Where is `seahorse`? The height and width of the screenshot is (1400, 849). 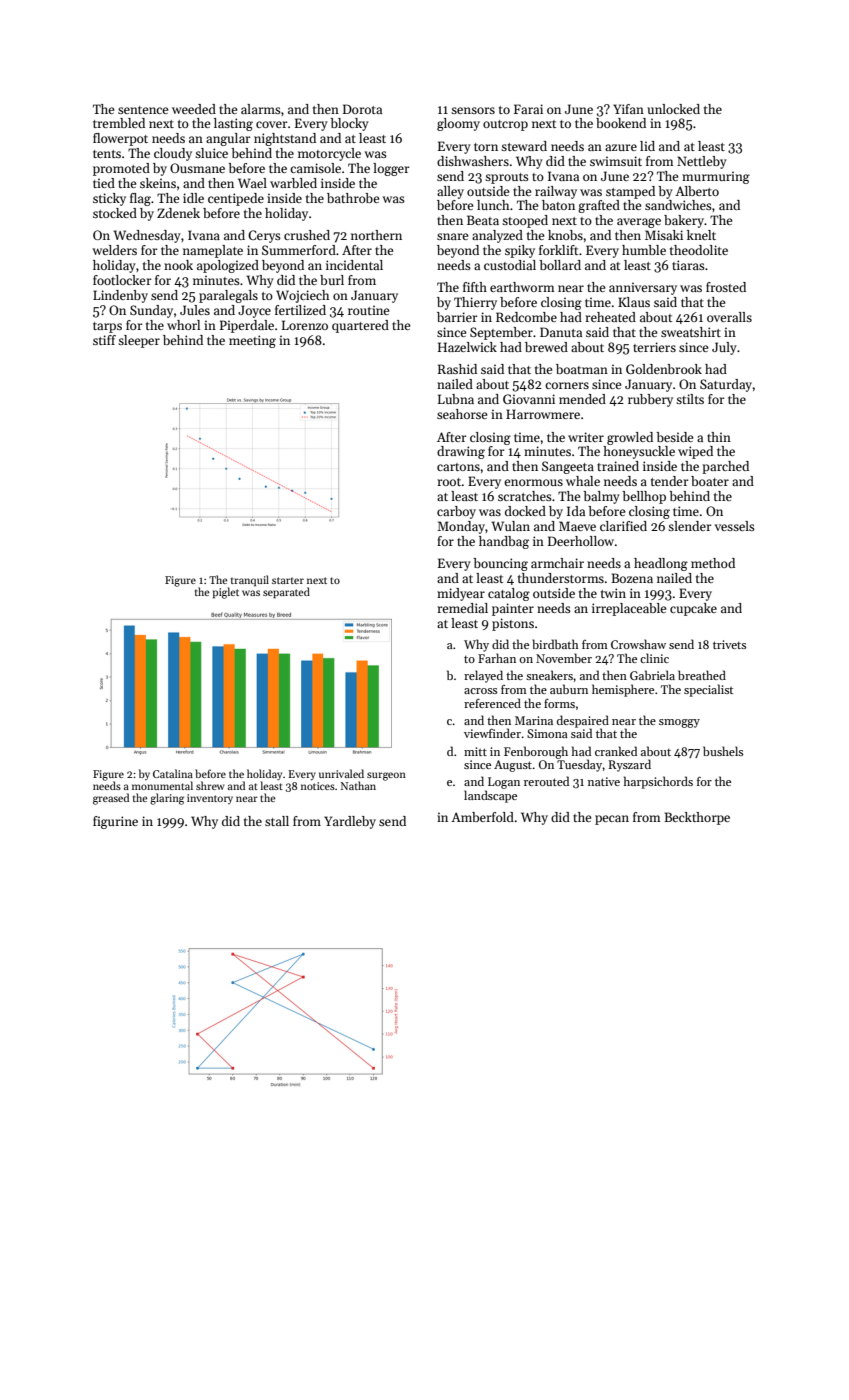
seahorse is located at coordinates (462, 414).
